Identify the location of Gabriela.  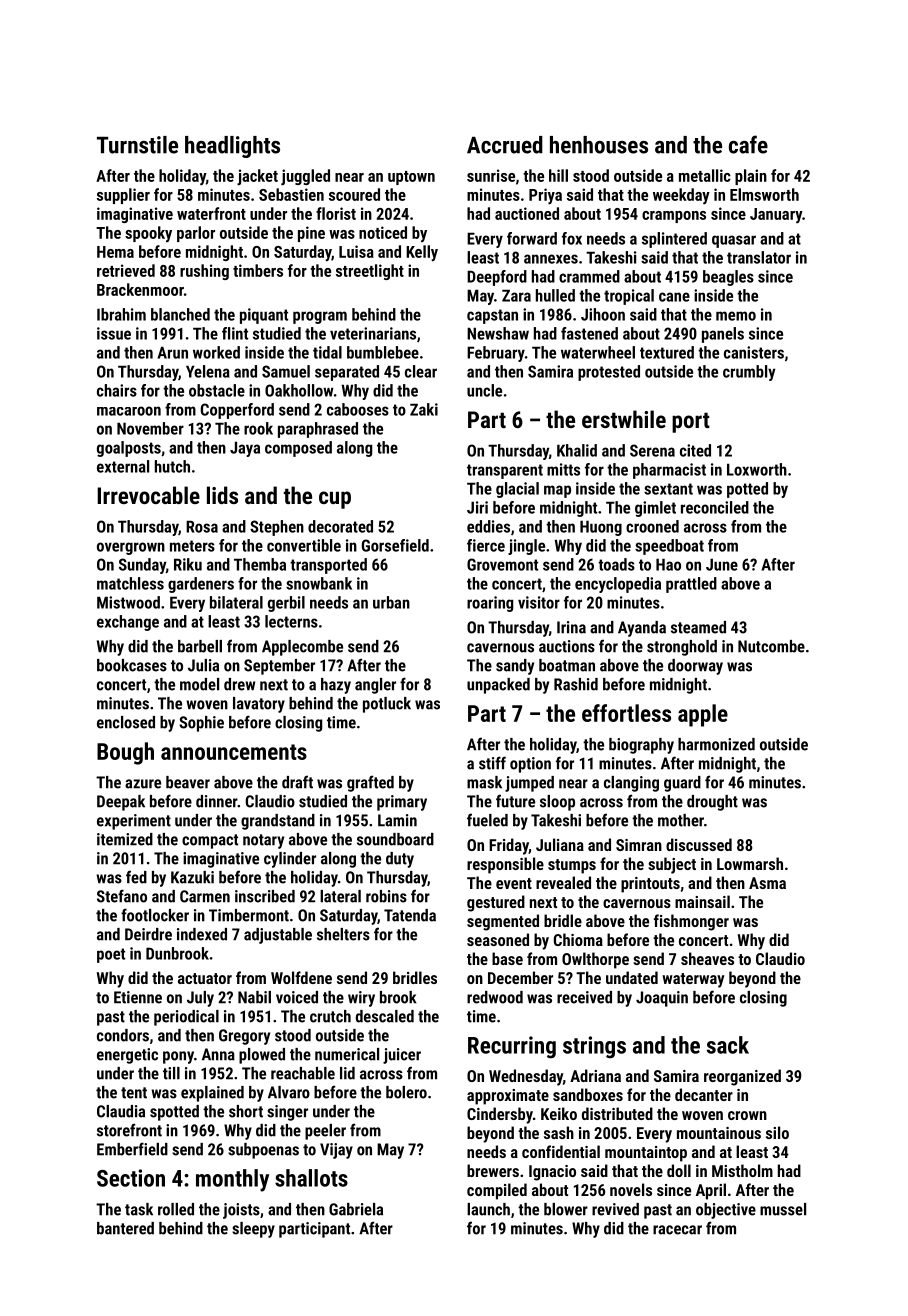
(356, 1209).
